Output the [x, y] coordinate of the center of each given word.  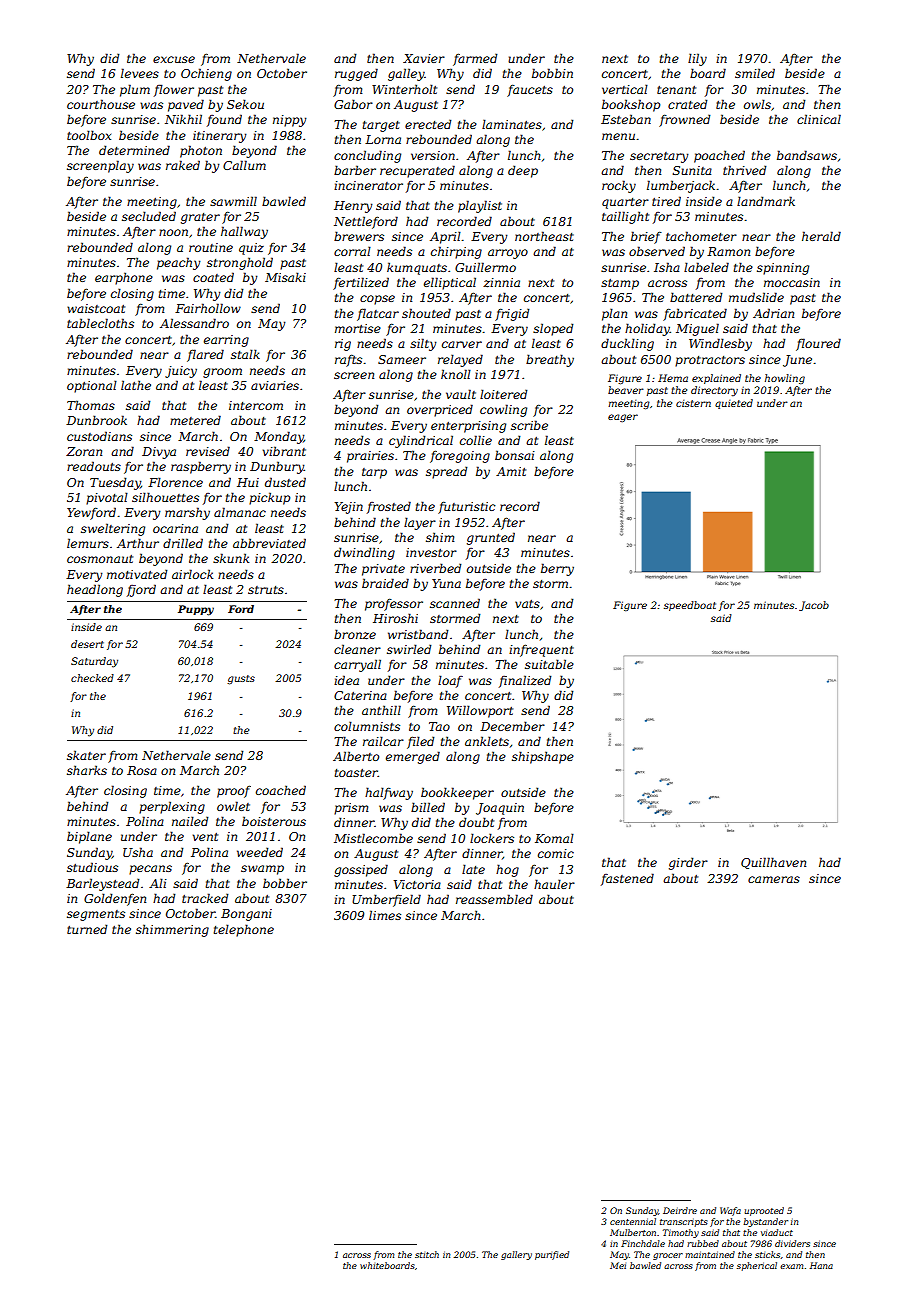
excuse [174, 59]
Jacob [814, 606]
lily [697, 59]
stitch [427, 1254]
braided [385, 583]
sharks [87, 770]
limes [385, 915]
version [433, 155]
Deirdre [680, 1210]
